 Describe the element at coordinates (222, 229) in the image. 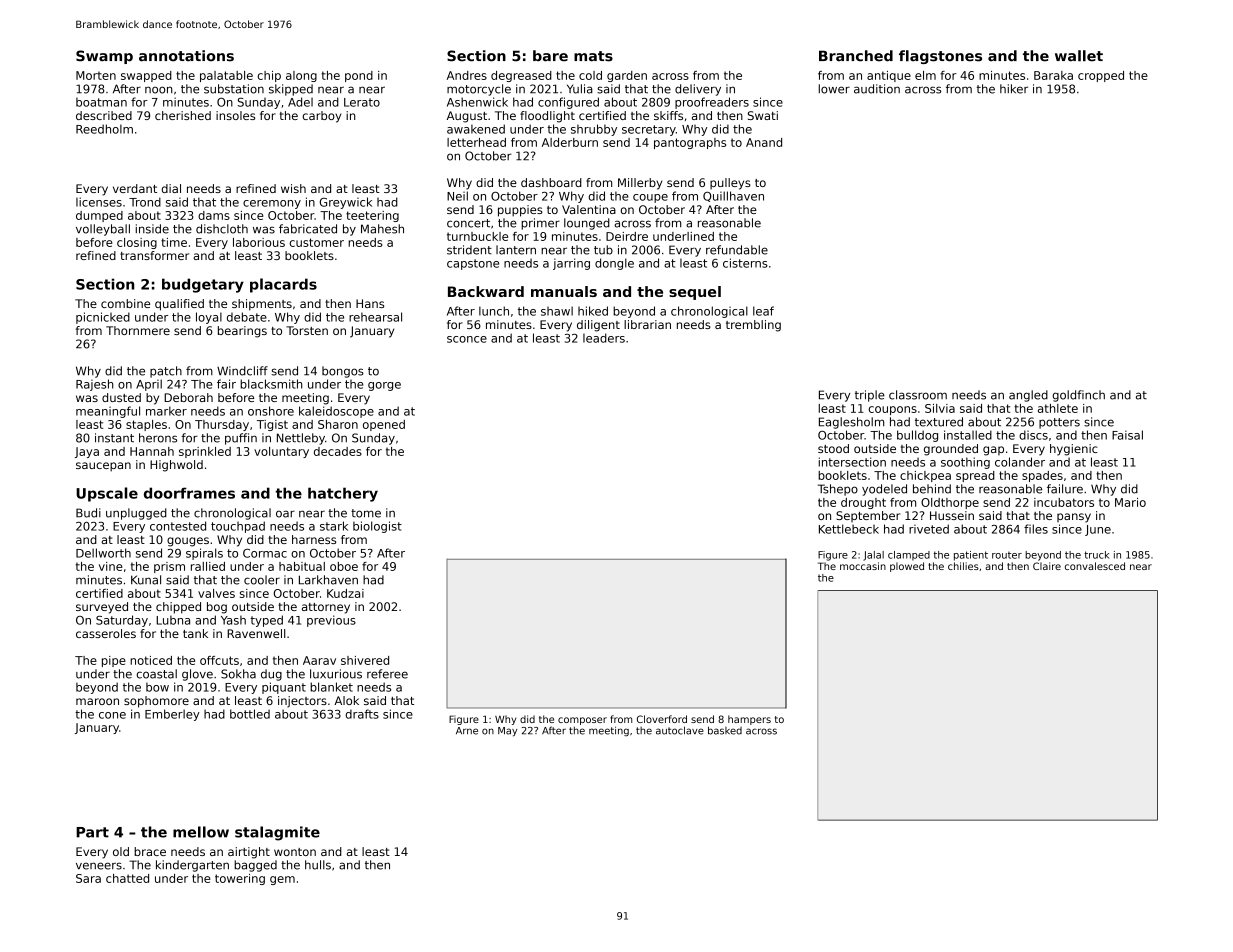

I see `dishcloth` at that location.
